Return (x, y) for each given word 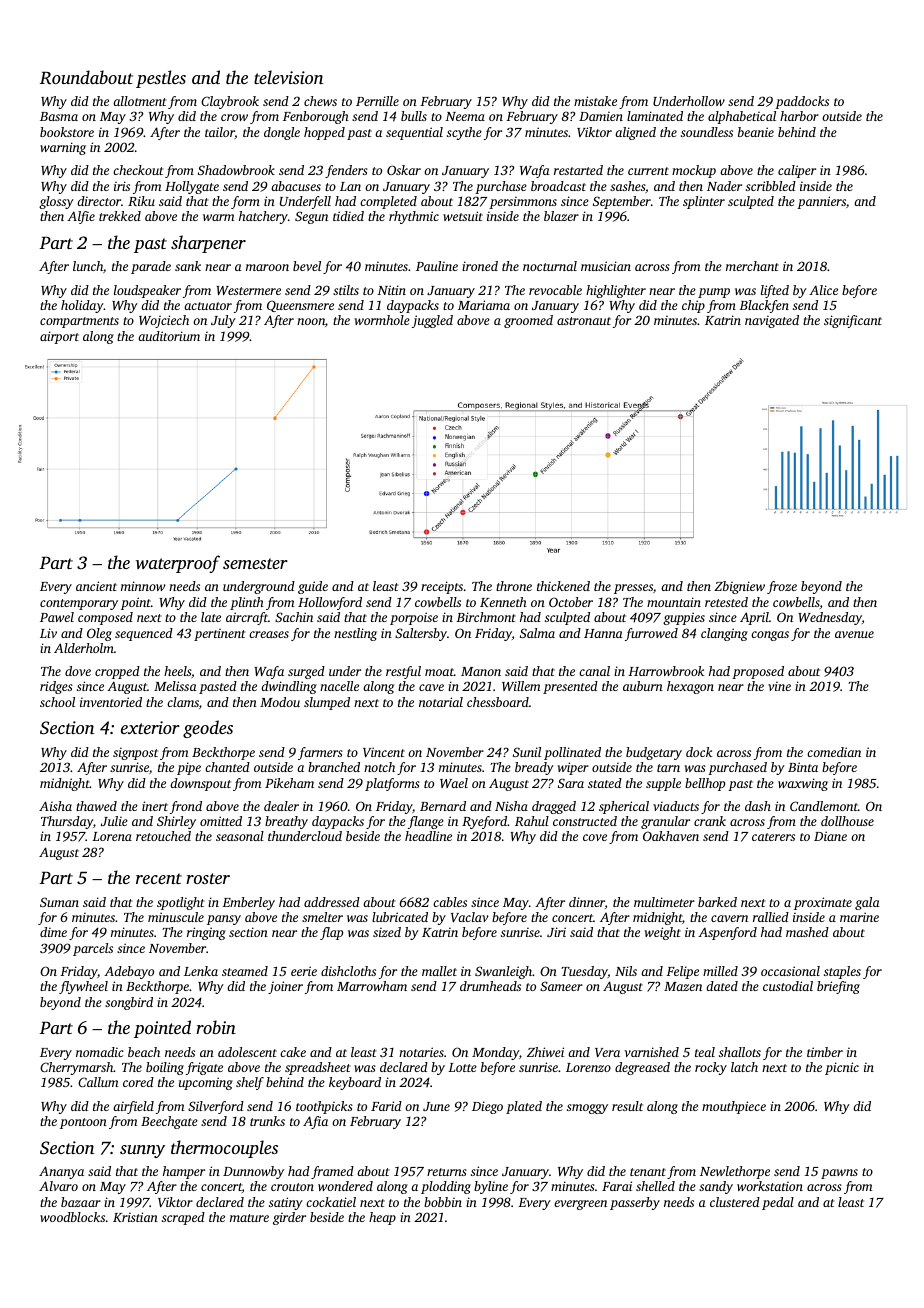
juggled (432, 321)
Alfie (81, 217)
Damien (601, 116)
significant (853, 321)
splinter (704, 202)
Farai (617, 1186)
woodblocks (72, 1217)
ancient (96, 586)
